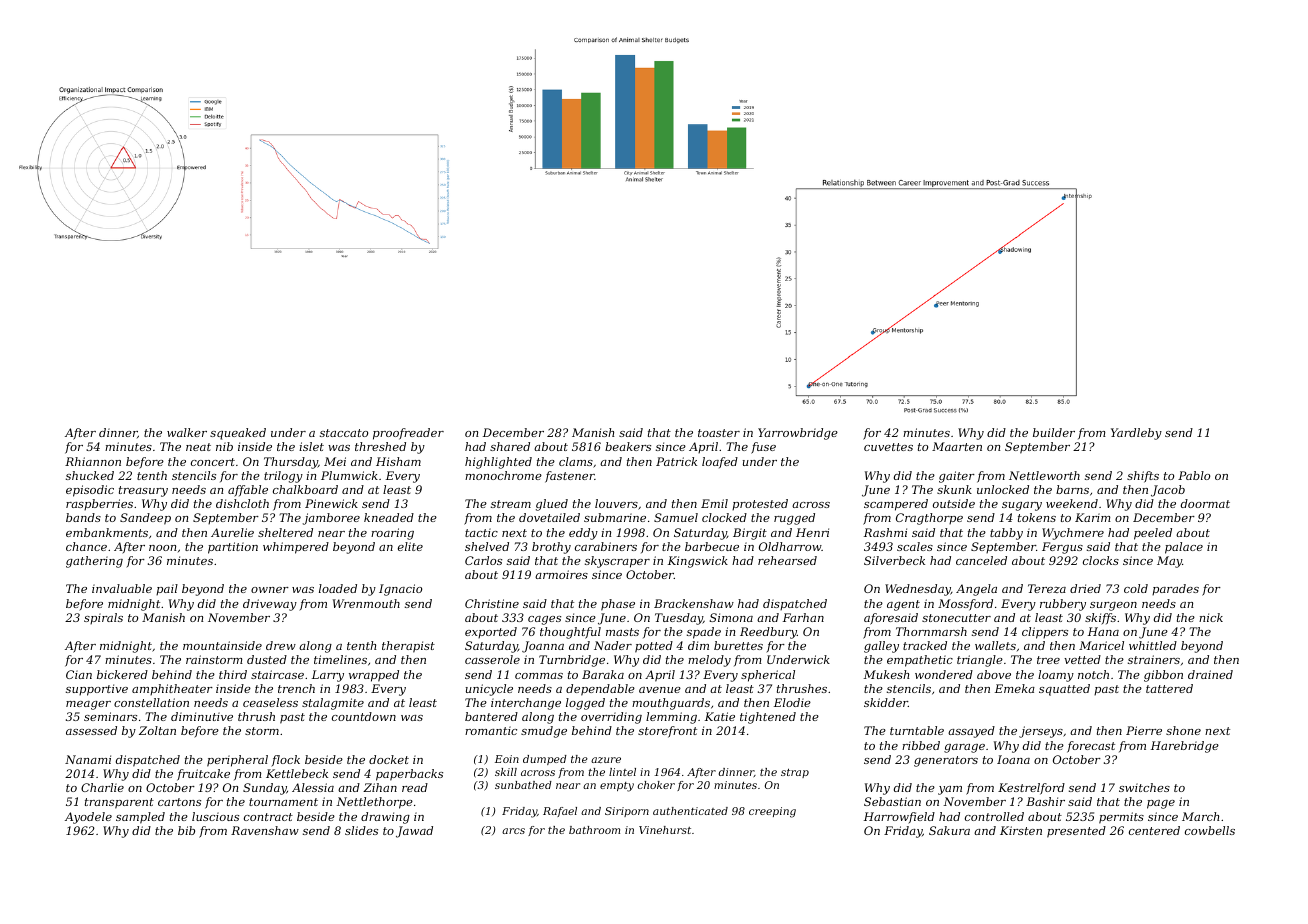 Image resolution: width=1308 pixels, height=924 pixels. What do you see at coordinates (957, 446) in the document?
I see `Maarten` at bounding box center [957, 446].
